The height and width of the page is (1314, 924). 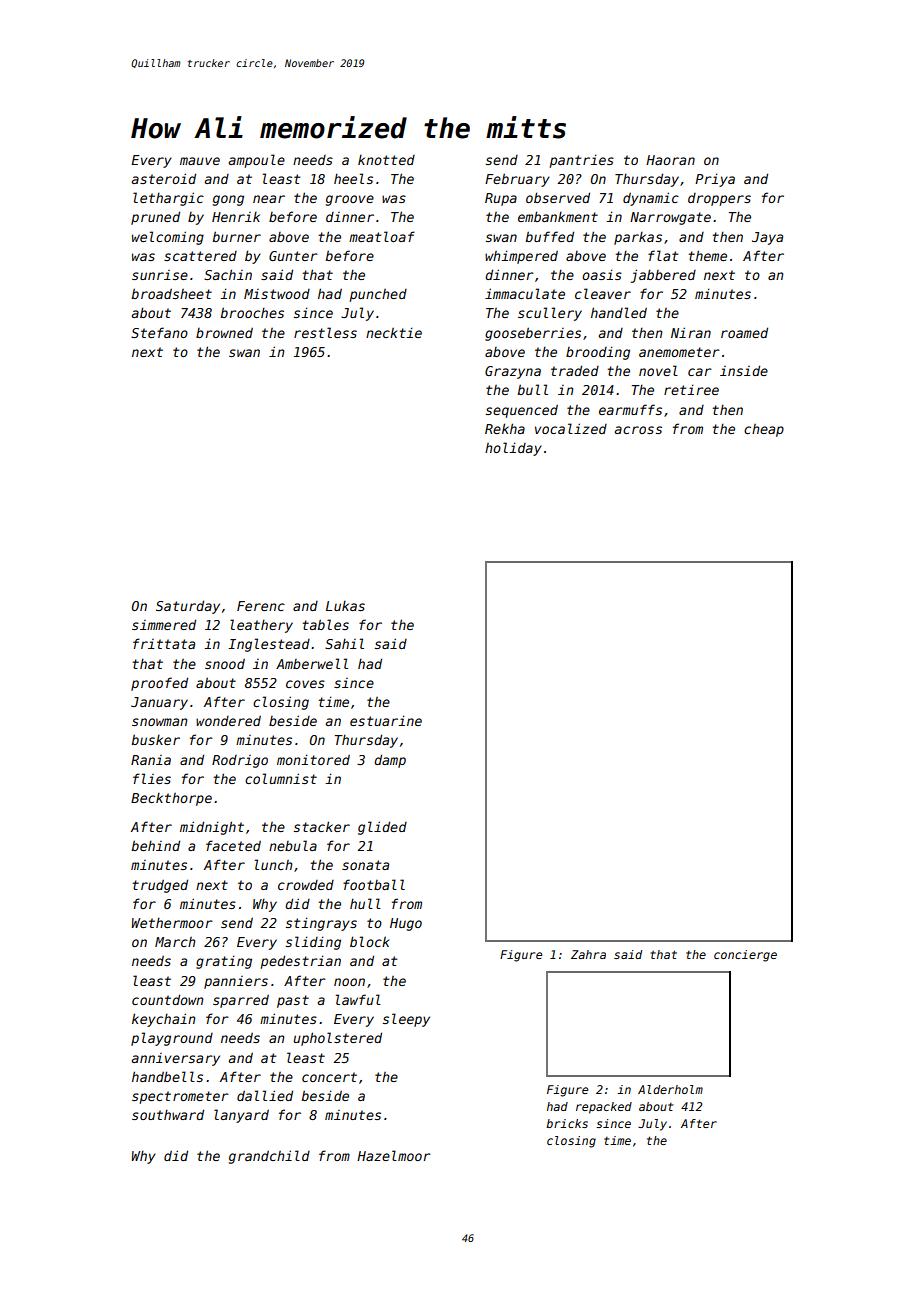 I want to click on ampoule, so click(x=257, y=161).
